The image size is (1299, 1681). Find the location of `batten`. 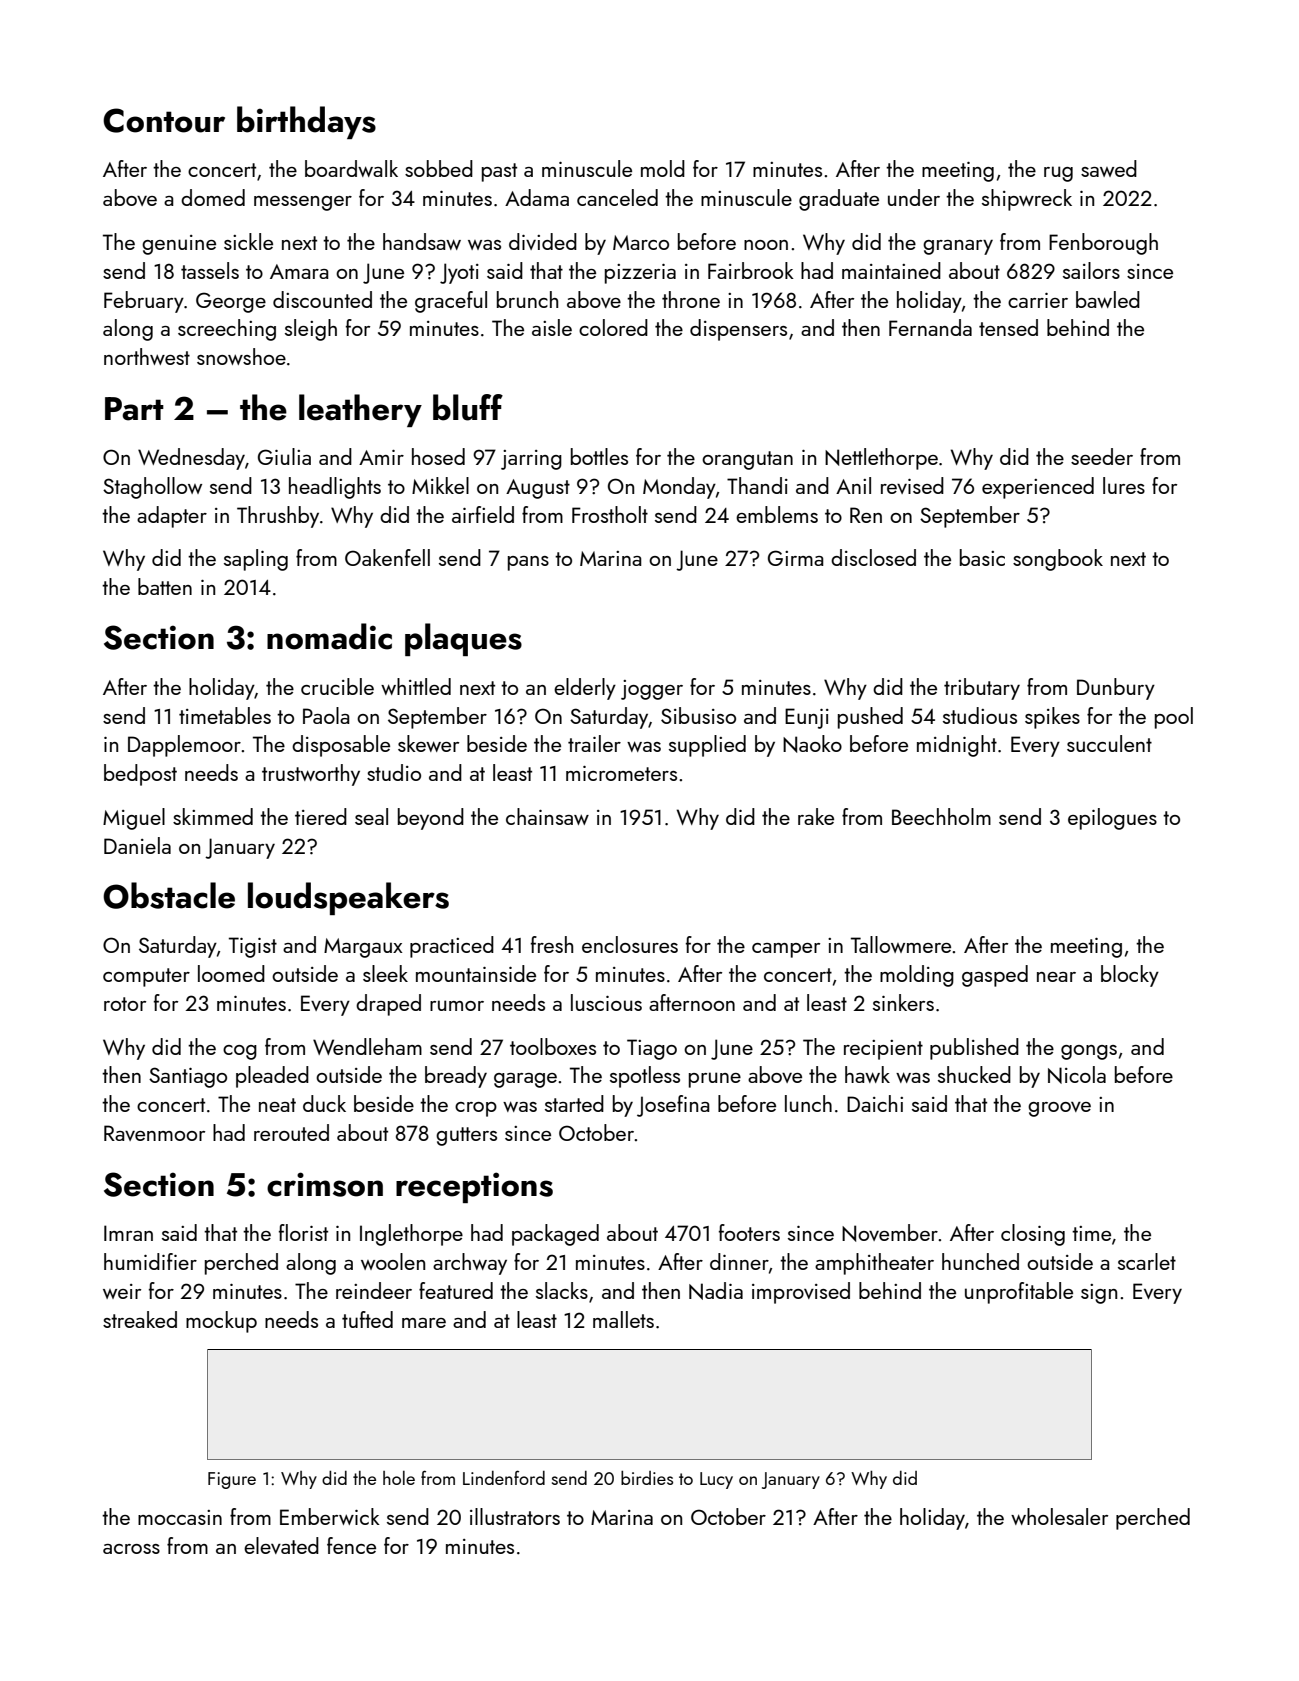

batten is located at coordinates (165, 586).
